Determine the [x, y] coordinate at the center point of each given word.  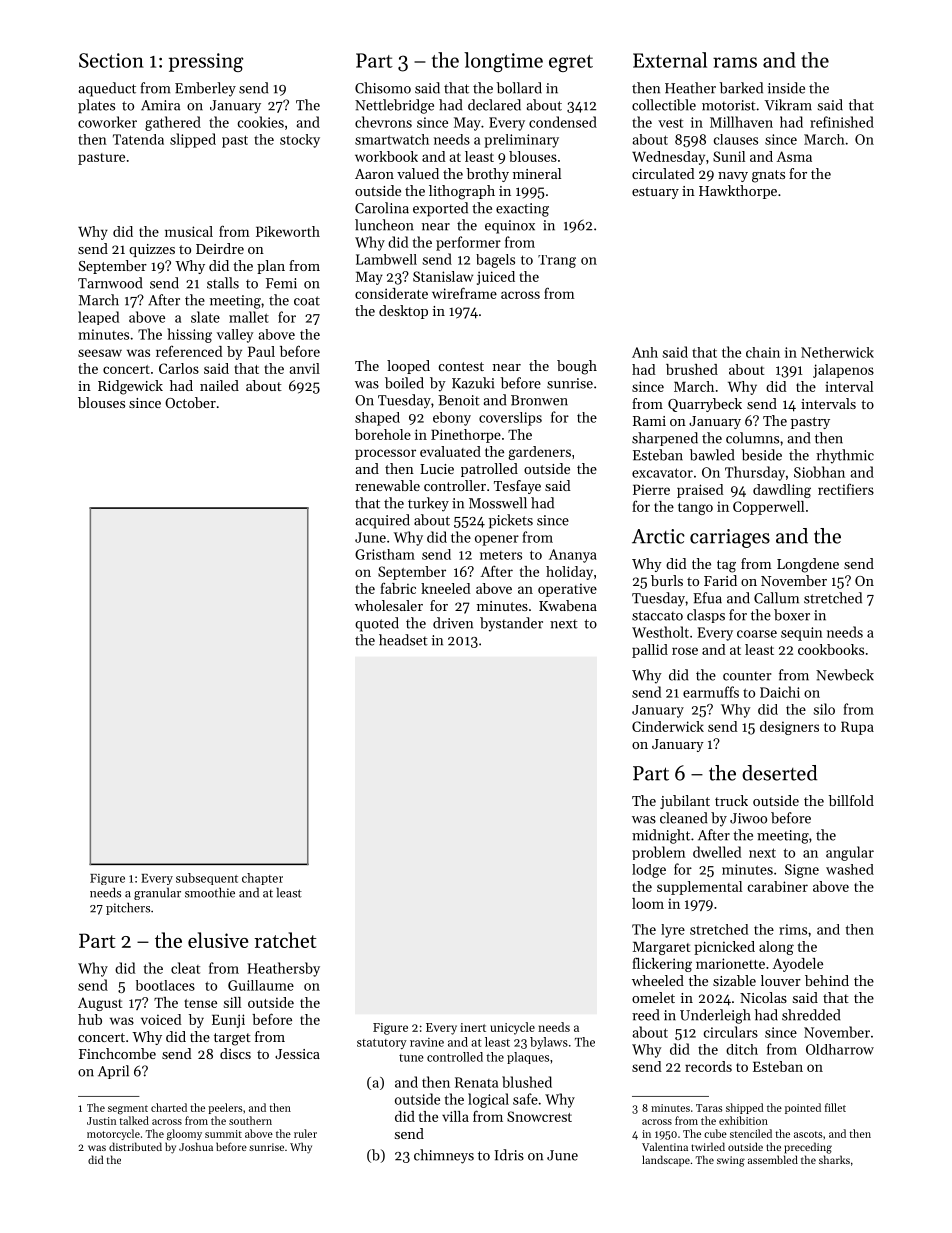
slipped [193, 140]
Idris [509, 1155]
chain [763, 352]
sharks [834, 1159]
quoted [377, 624]
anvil [305, 368]
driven [453, 623]
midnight [661, 836]
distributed [135, 1146]
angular [850, 853]
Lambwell [386, 259]
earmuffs [711, 692]
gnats [768, 176]
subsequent [207, 879]
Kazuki [473, 383]
